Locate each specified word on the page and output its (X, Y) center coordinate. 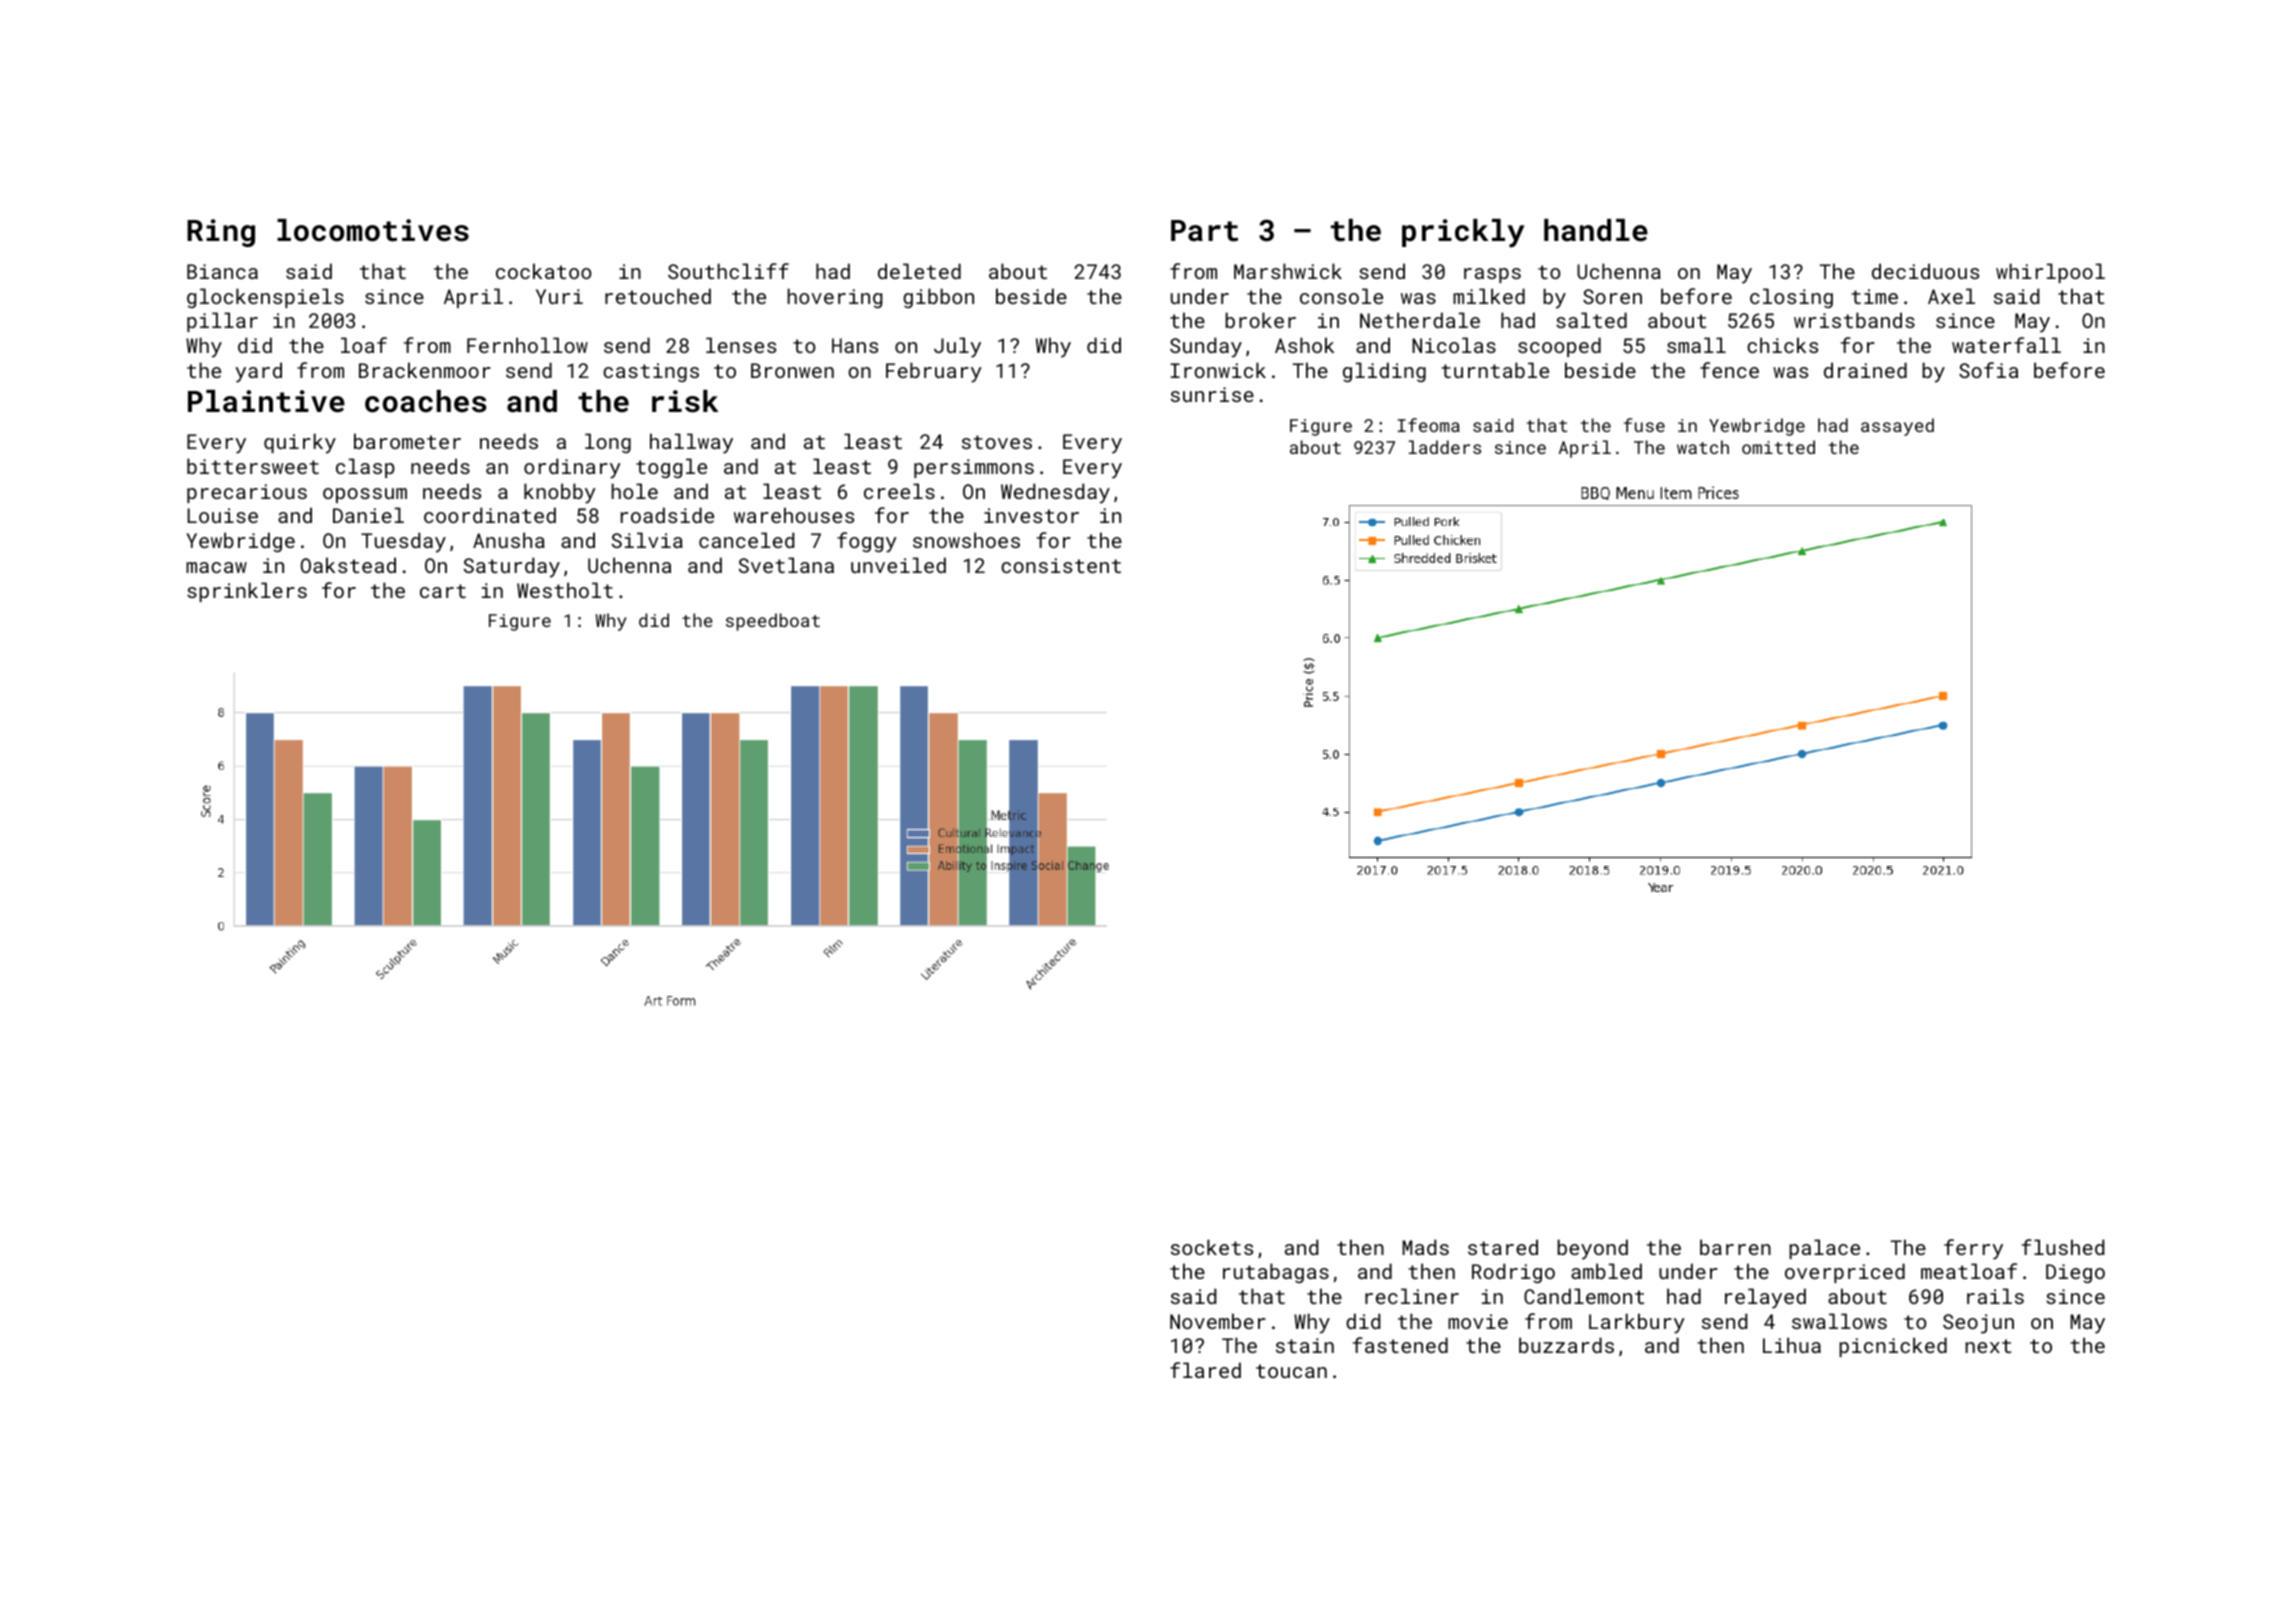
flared (1205, 1370)
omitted (1778, 447)
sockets (1212, 1247)
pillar (222, 322)
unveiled (898, 565)
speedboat (773, 622)
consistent (1061, 565)
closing (1791, 298)
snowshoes (966, 540)
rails (1995, 1296)
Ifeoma (1429, 425)
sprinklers (247, 592)
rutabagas (1276, 1273)
